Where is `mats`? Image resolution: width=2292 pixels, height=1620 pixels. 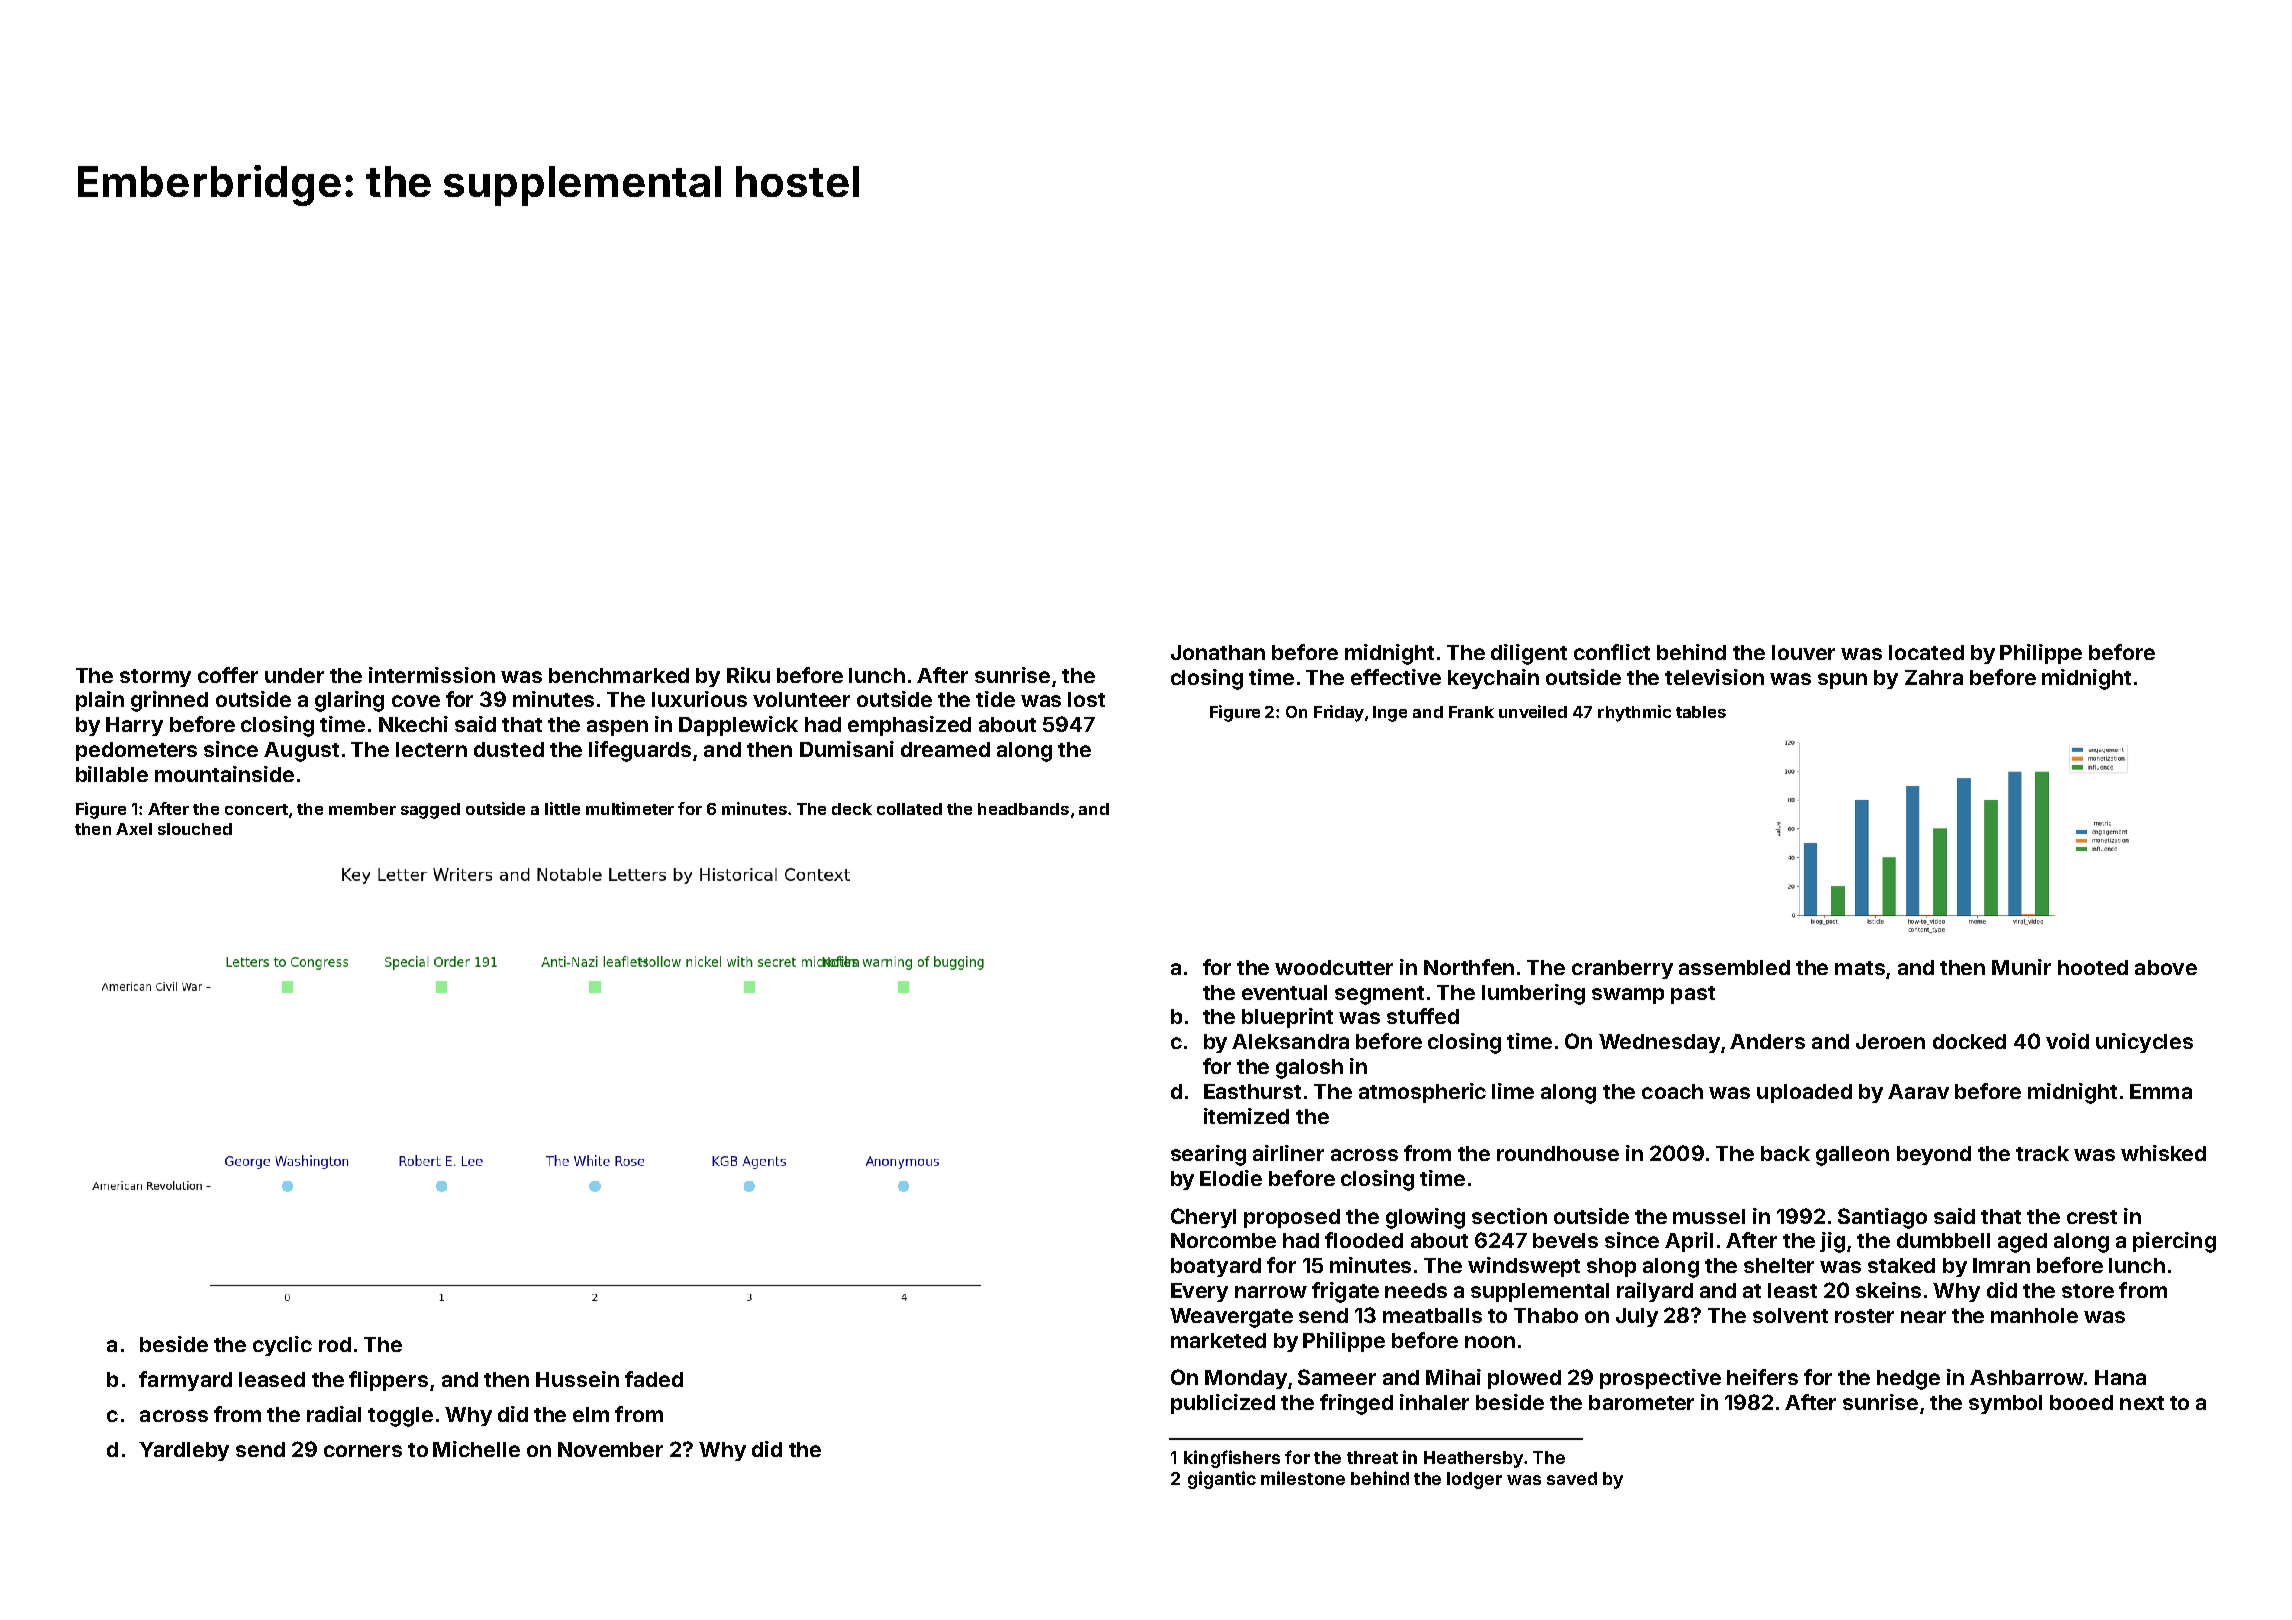 mats is located at coordinates (1860, 968).
